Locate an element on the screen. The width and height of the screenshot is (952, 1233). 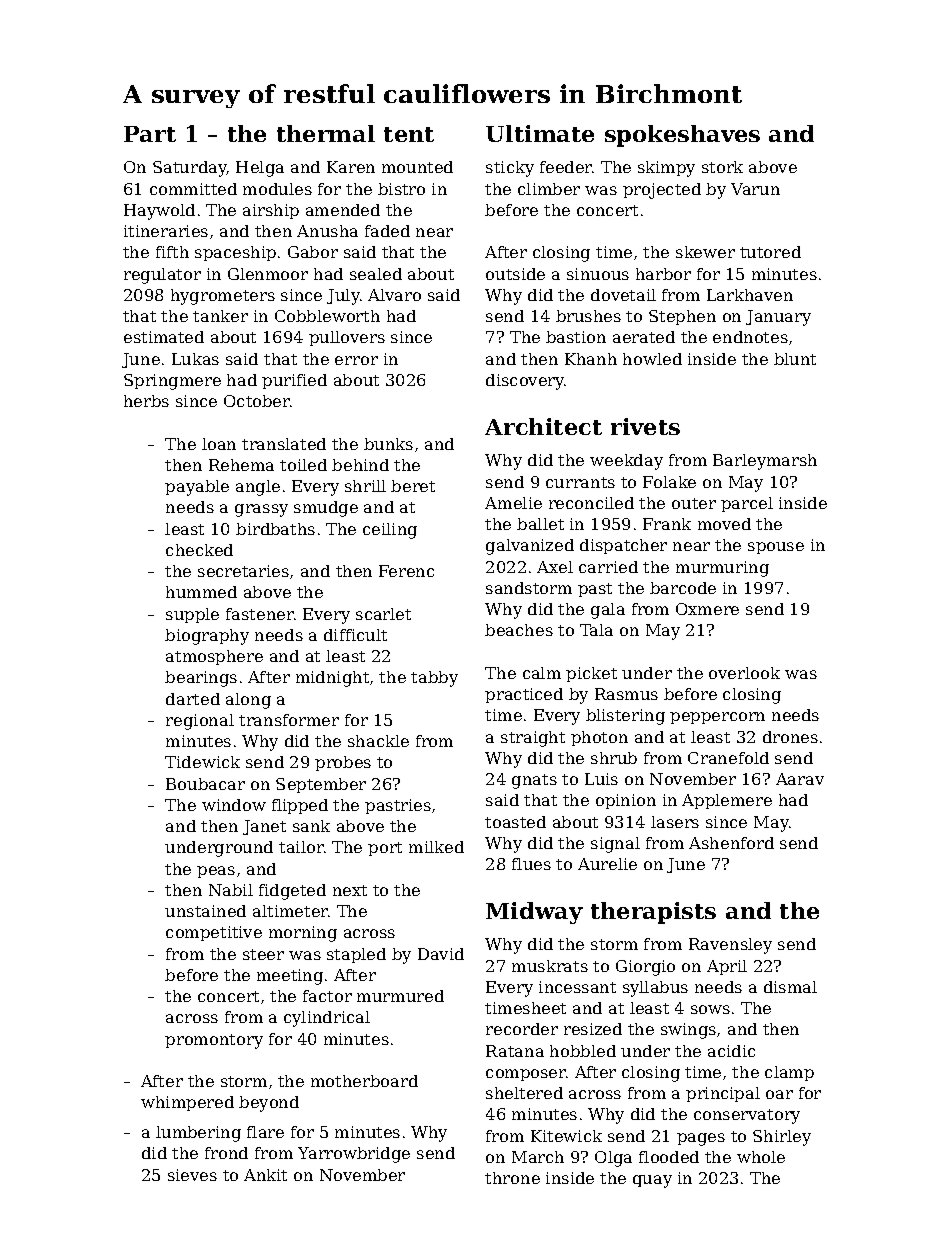
Ravensley is located at coordinates (730, 946).
